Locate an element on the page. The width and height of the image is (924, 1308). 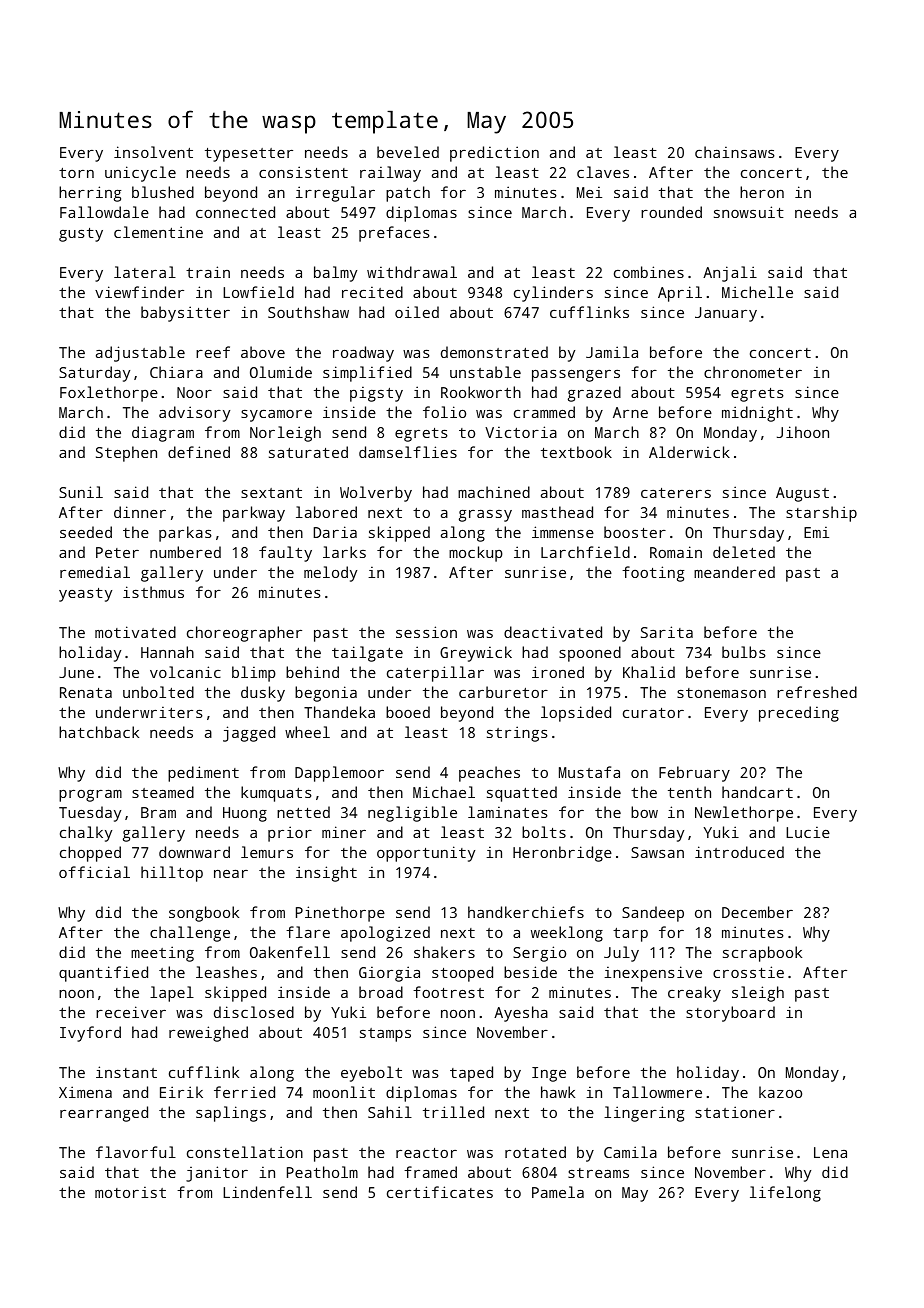
seeded is located at coordinates (86, 532).
